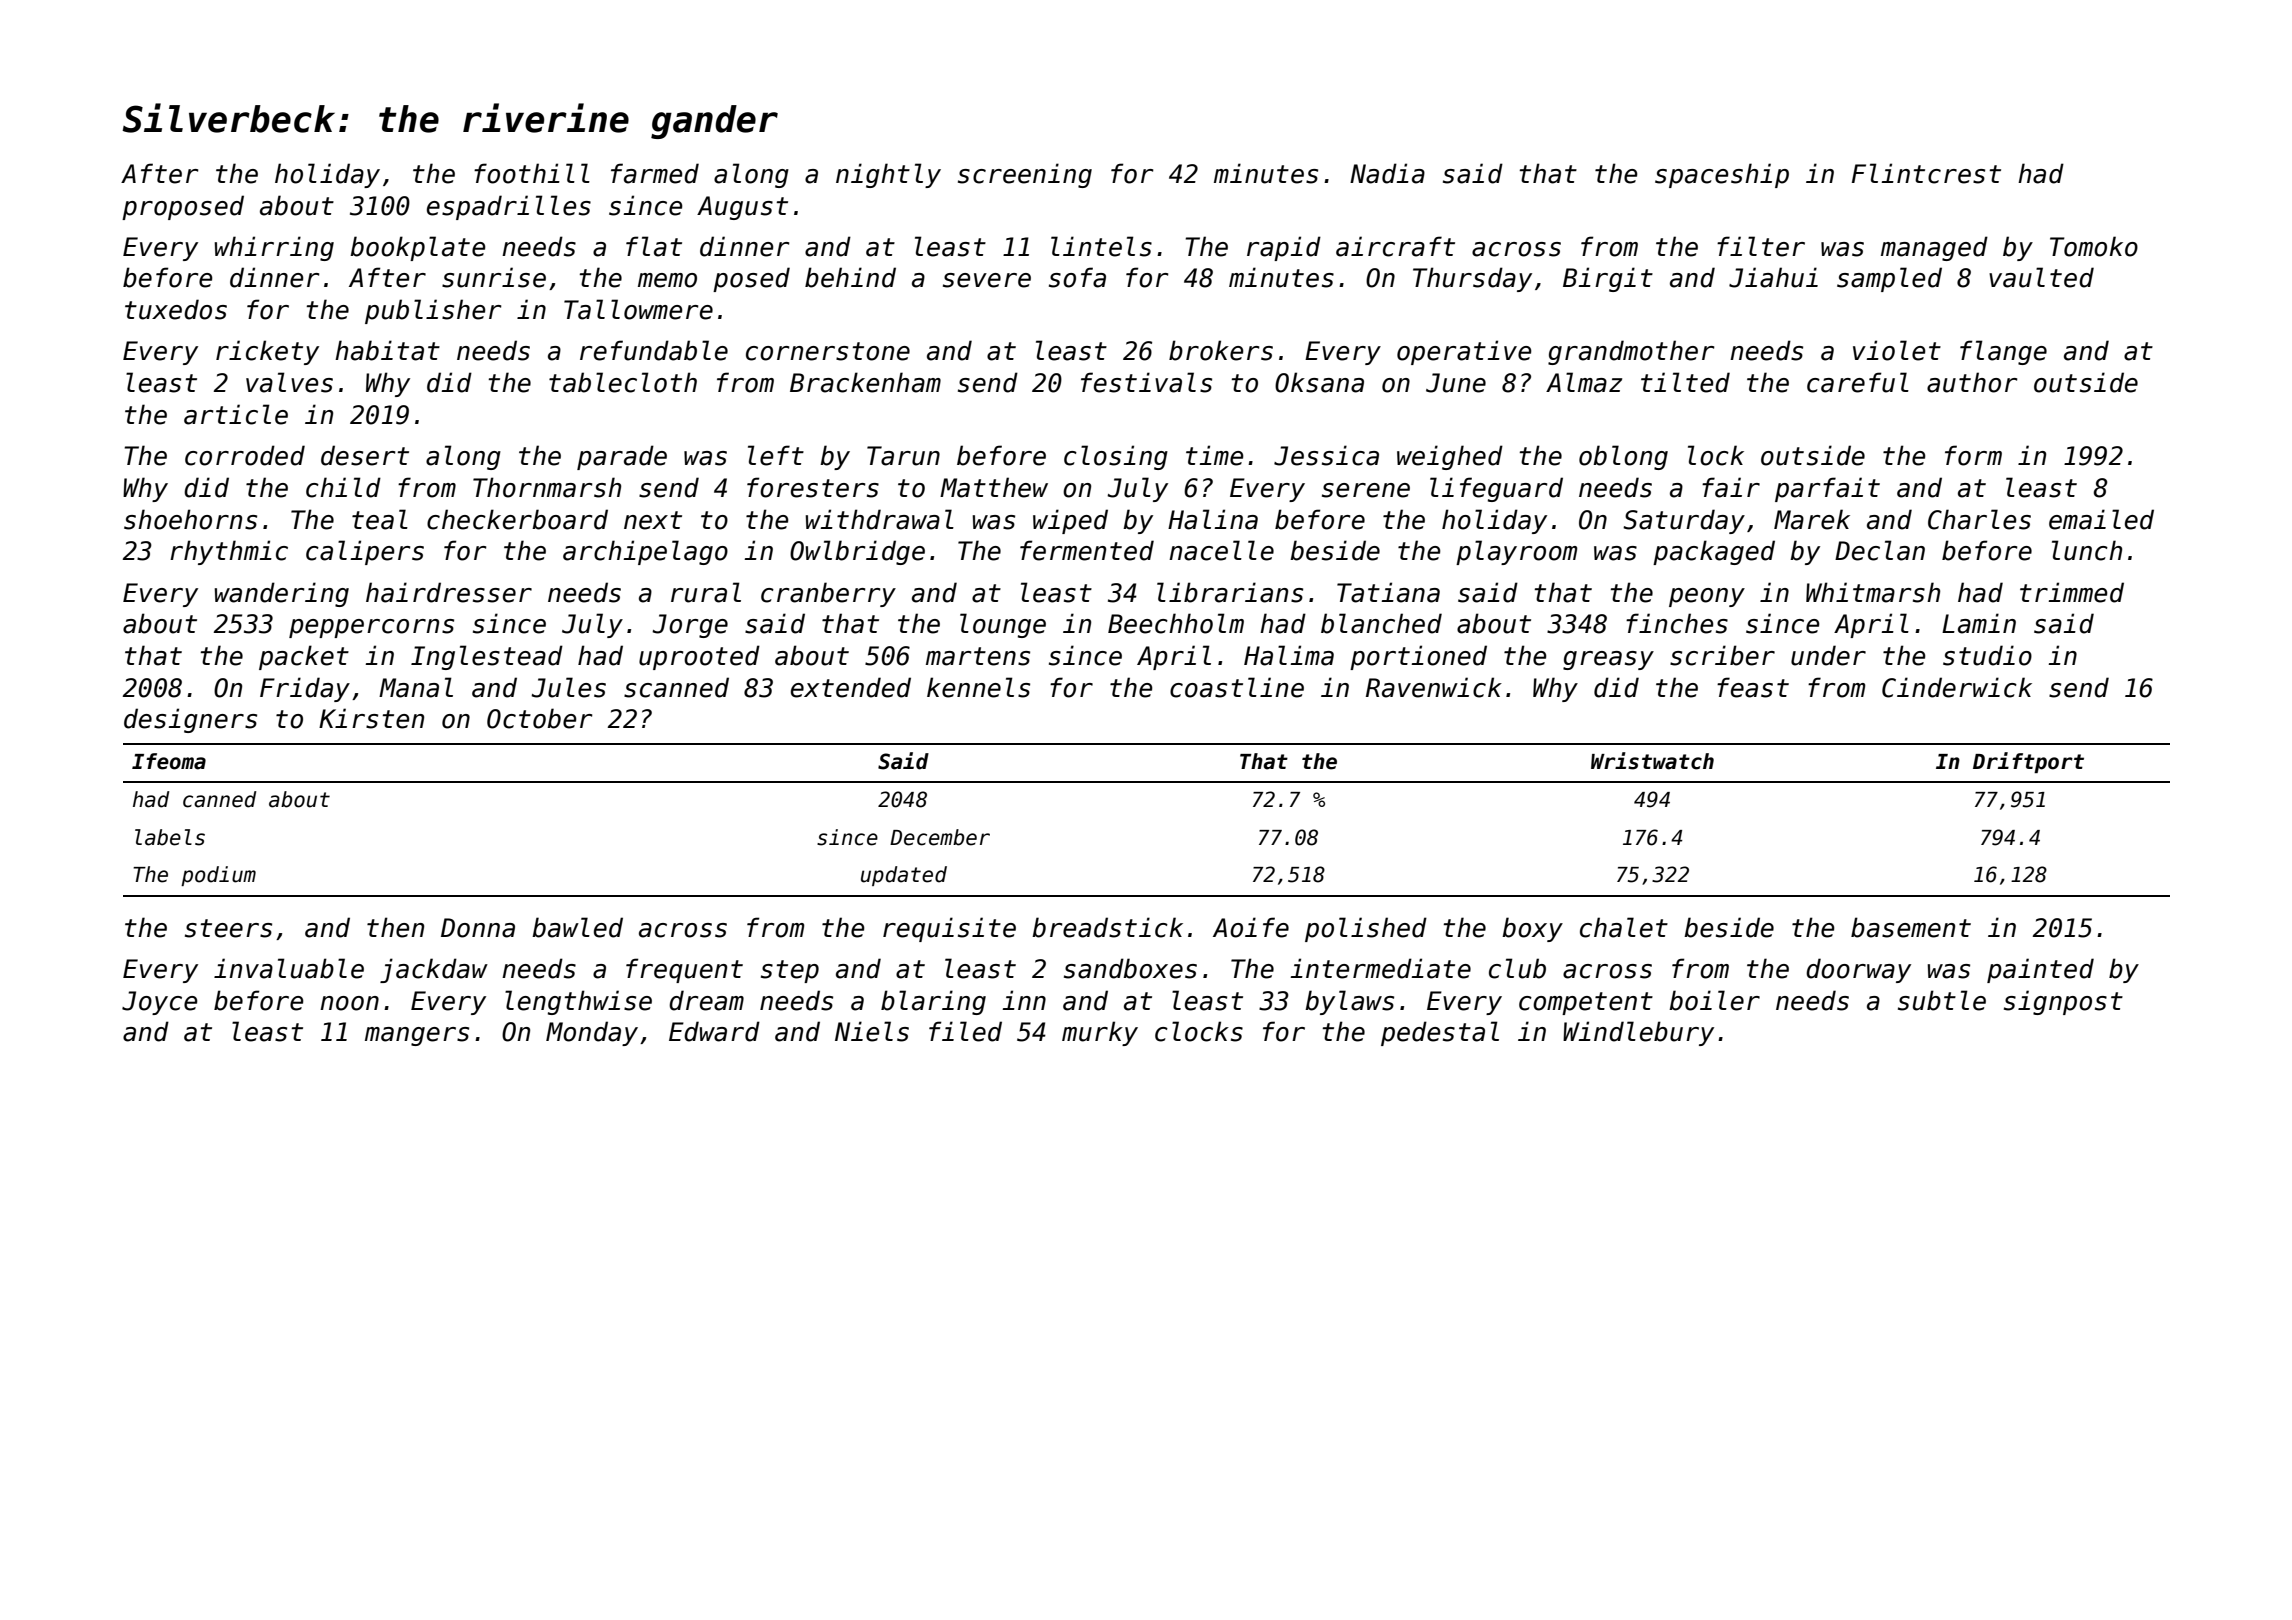 The image size is (2292, 1620). I want to click on studio, so click(1987, 655).
